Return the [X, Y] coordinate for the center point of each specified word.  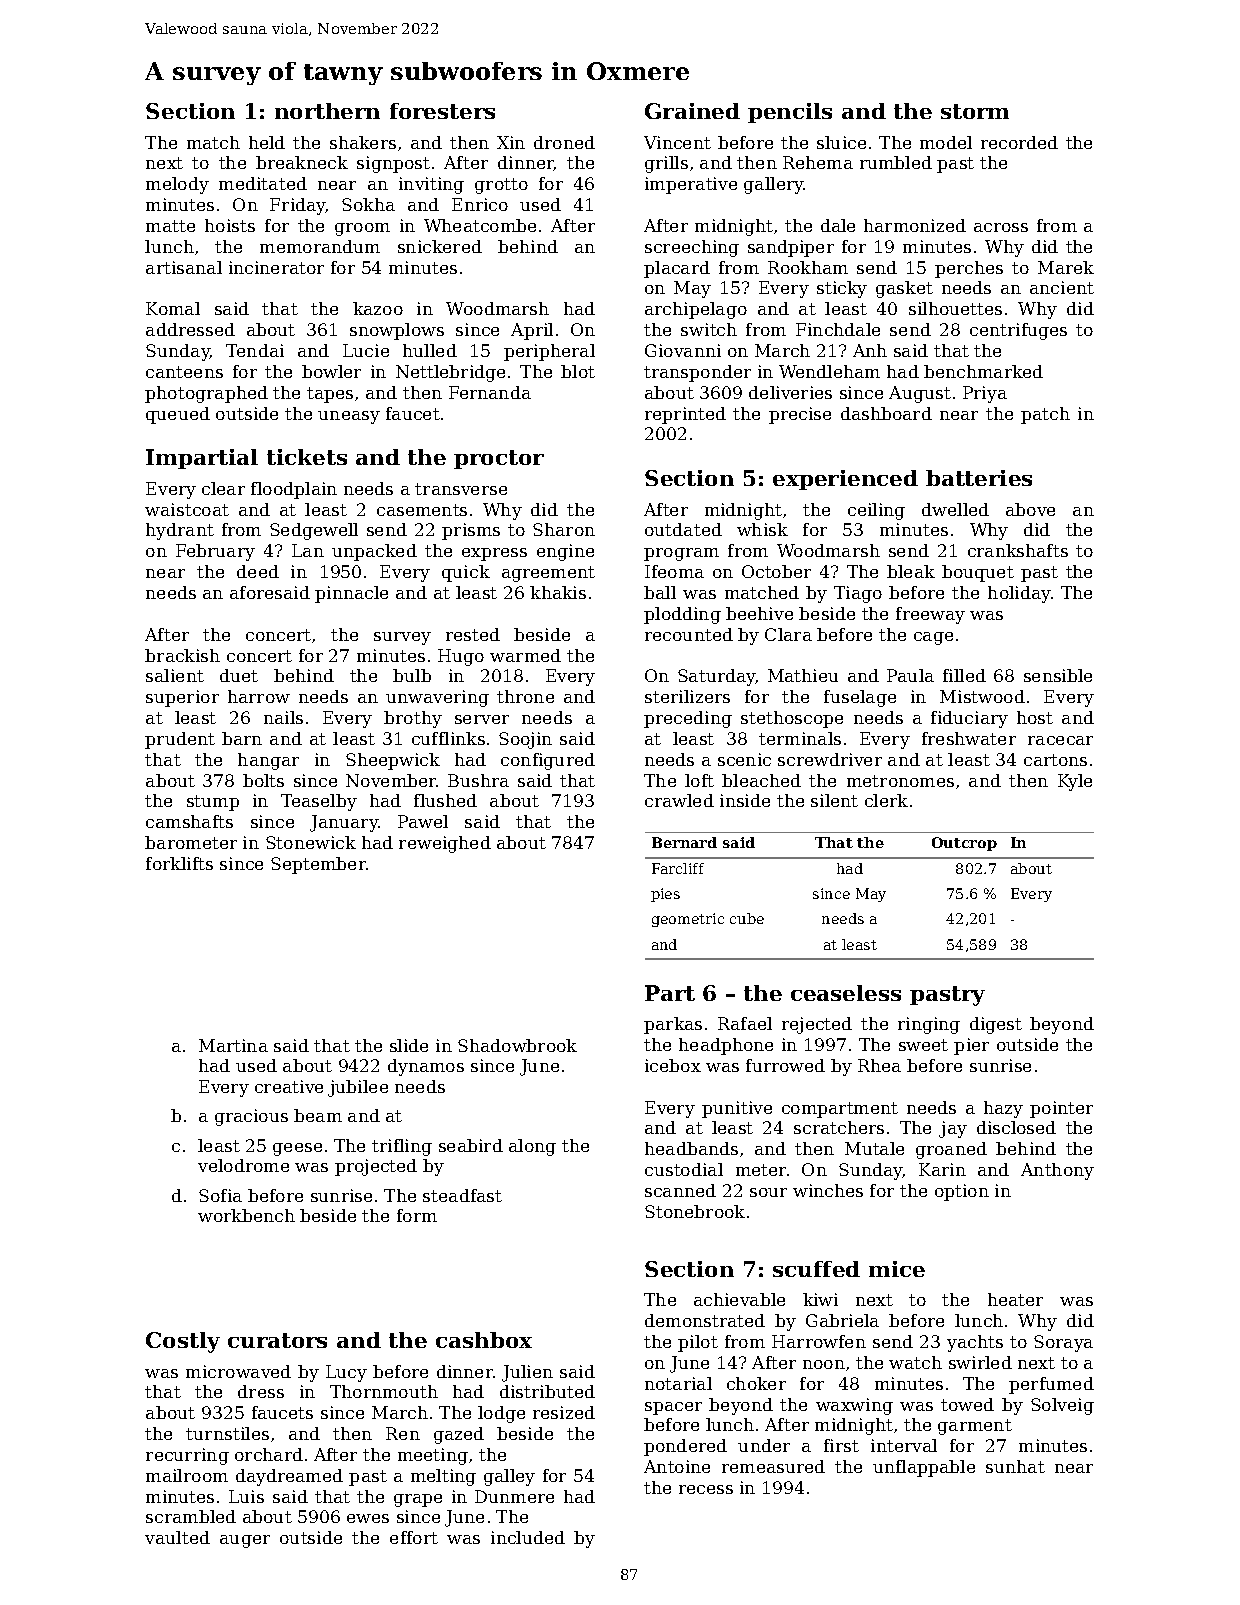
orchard [269, 1454]
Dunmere [514, 1496]
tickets [307, 457]
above [1030, 509]
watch [915, 1362]
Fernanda [490, 392]
